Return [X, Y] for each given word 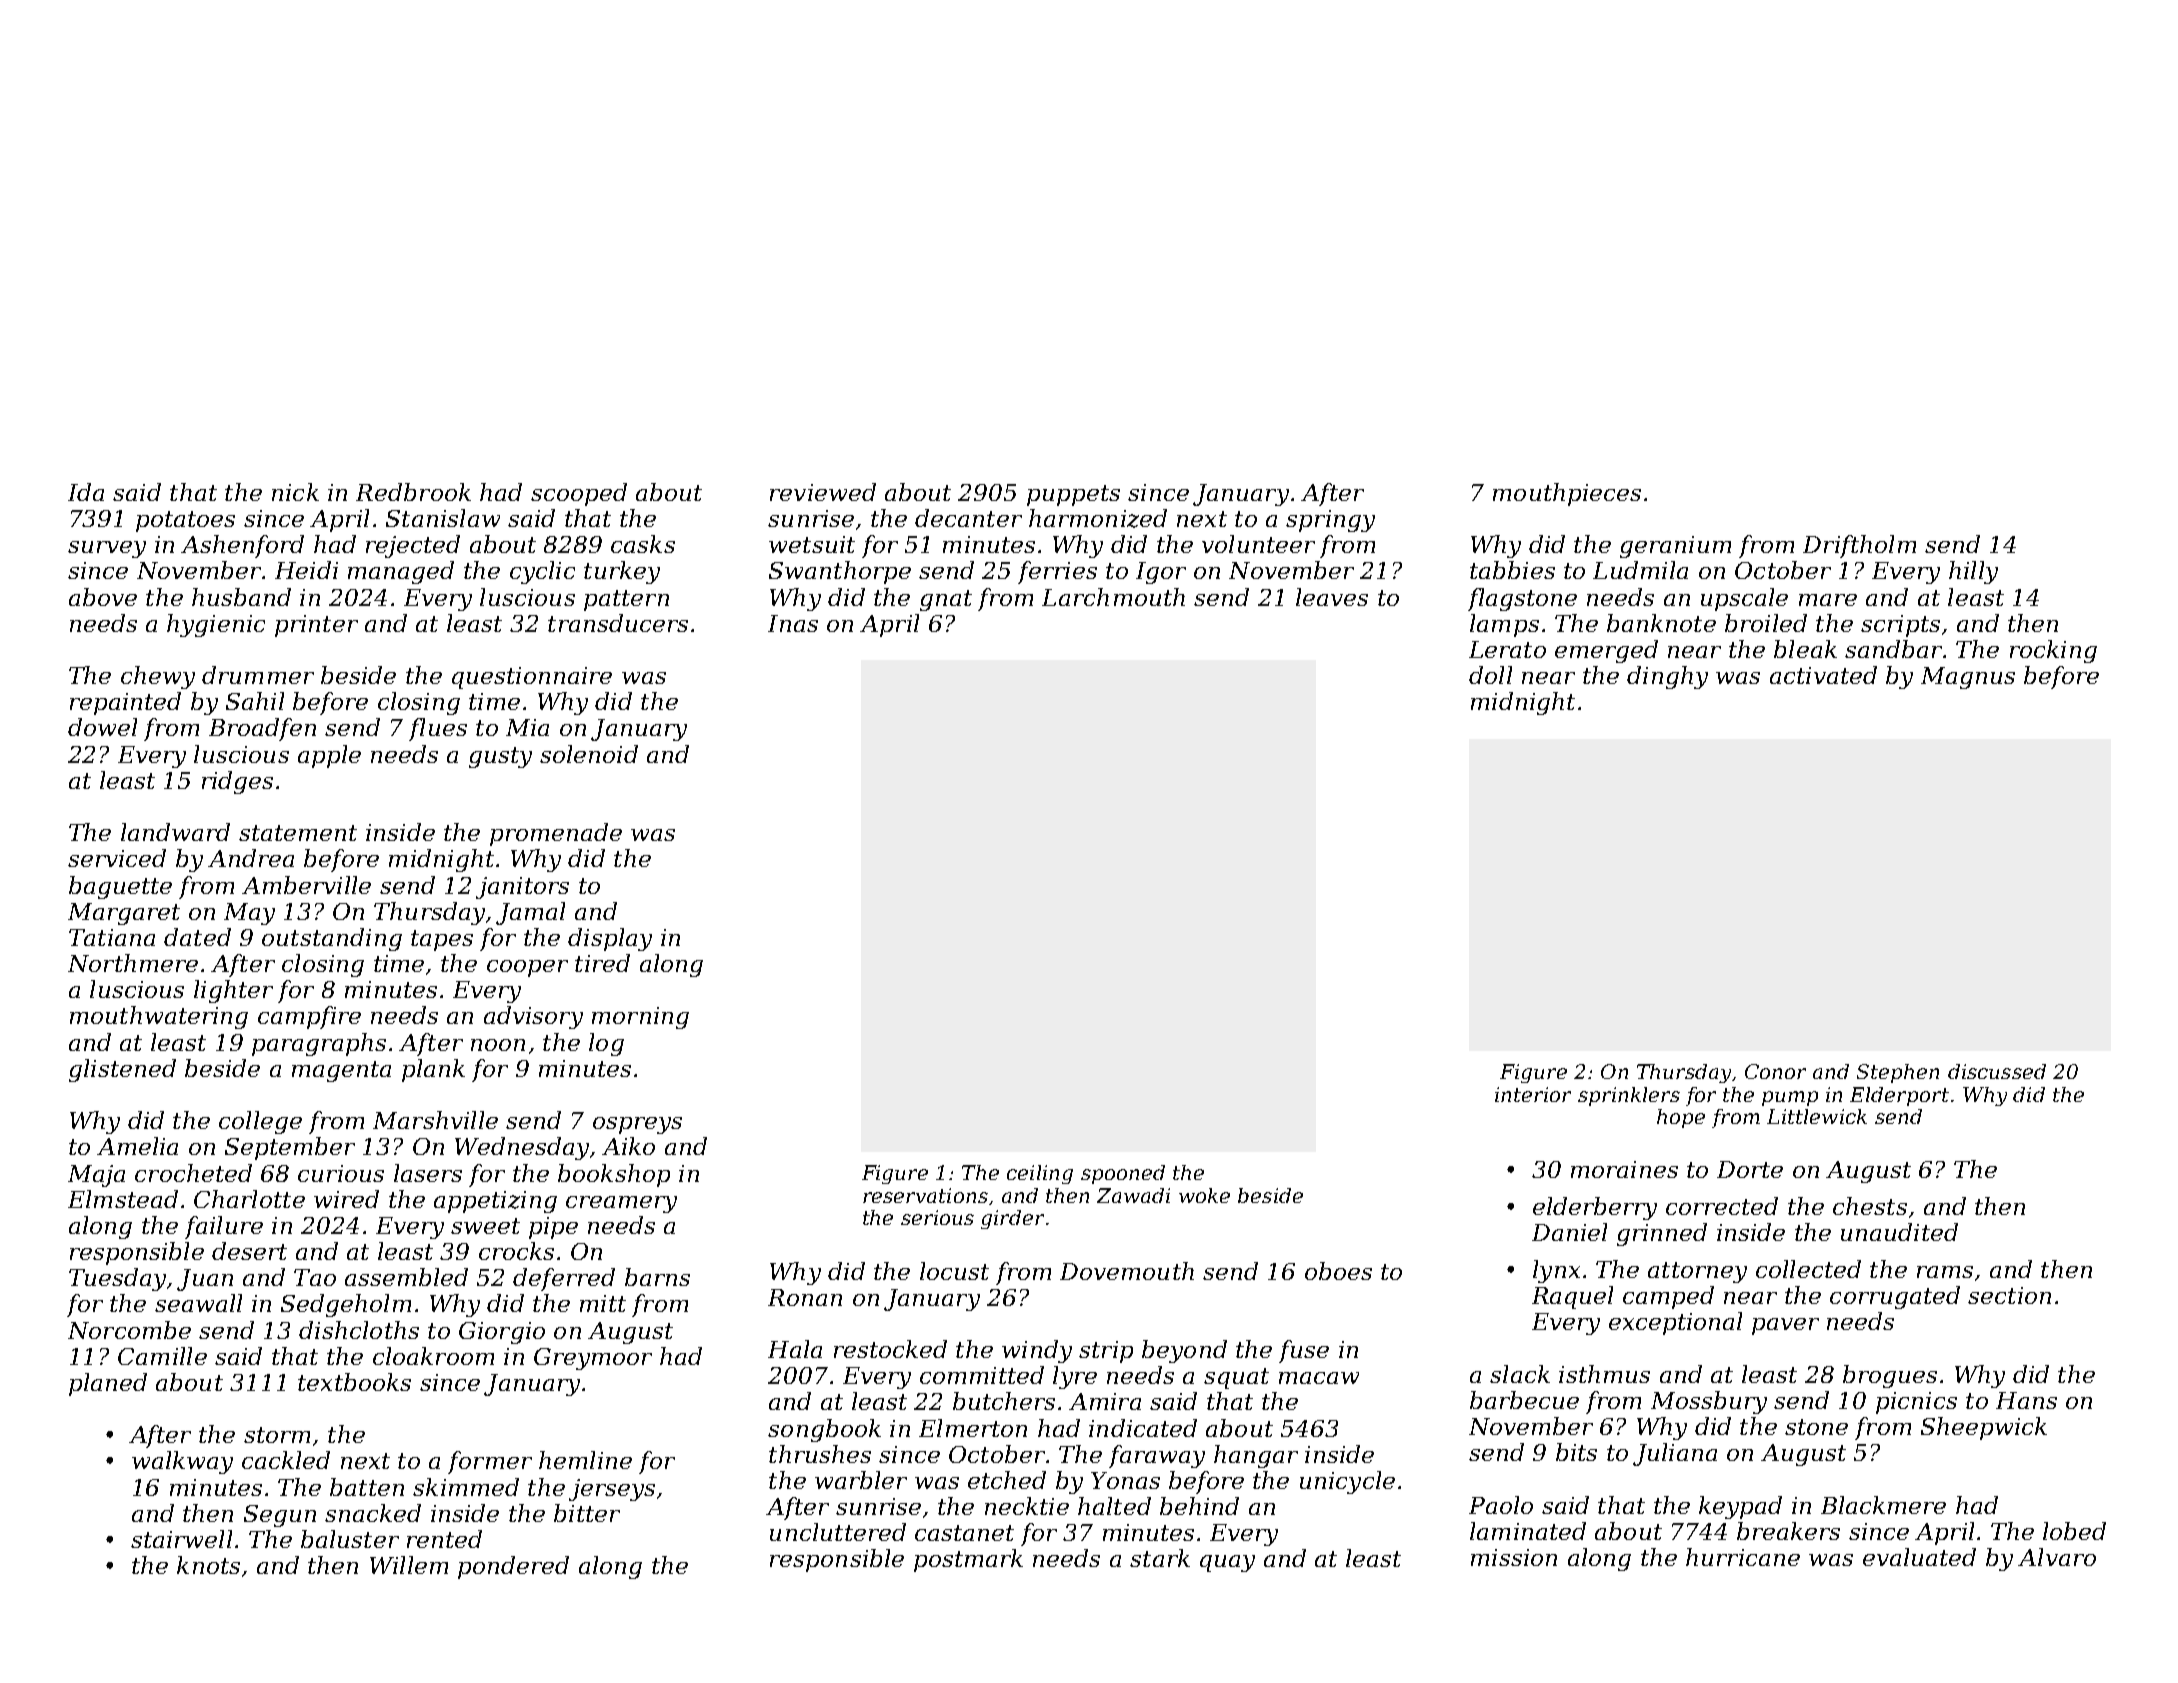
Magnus [1968, 678]
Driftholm [1859, 546]
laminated [1528, 1531]
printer [316, 626]
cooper [527, 968]
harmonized [1098, 518]
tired [602, 963]
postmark [968, 1560]
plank [433, 1070]
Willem [409, 1565]
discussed [1997, 1071]
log [606, 1044]
